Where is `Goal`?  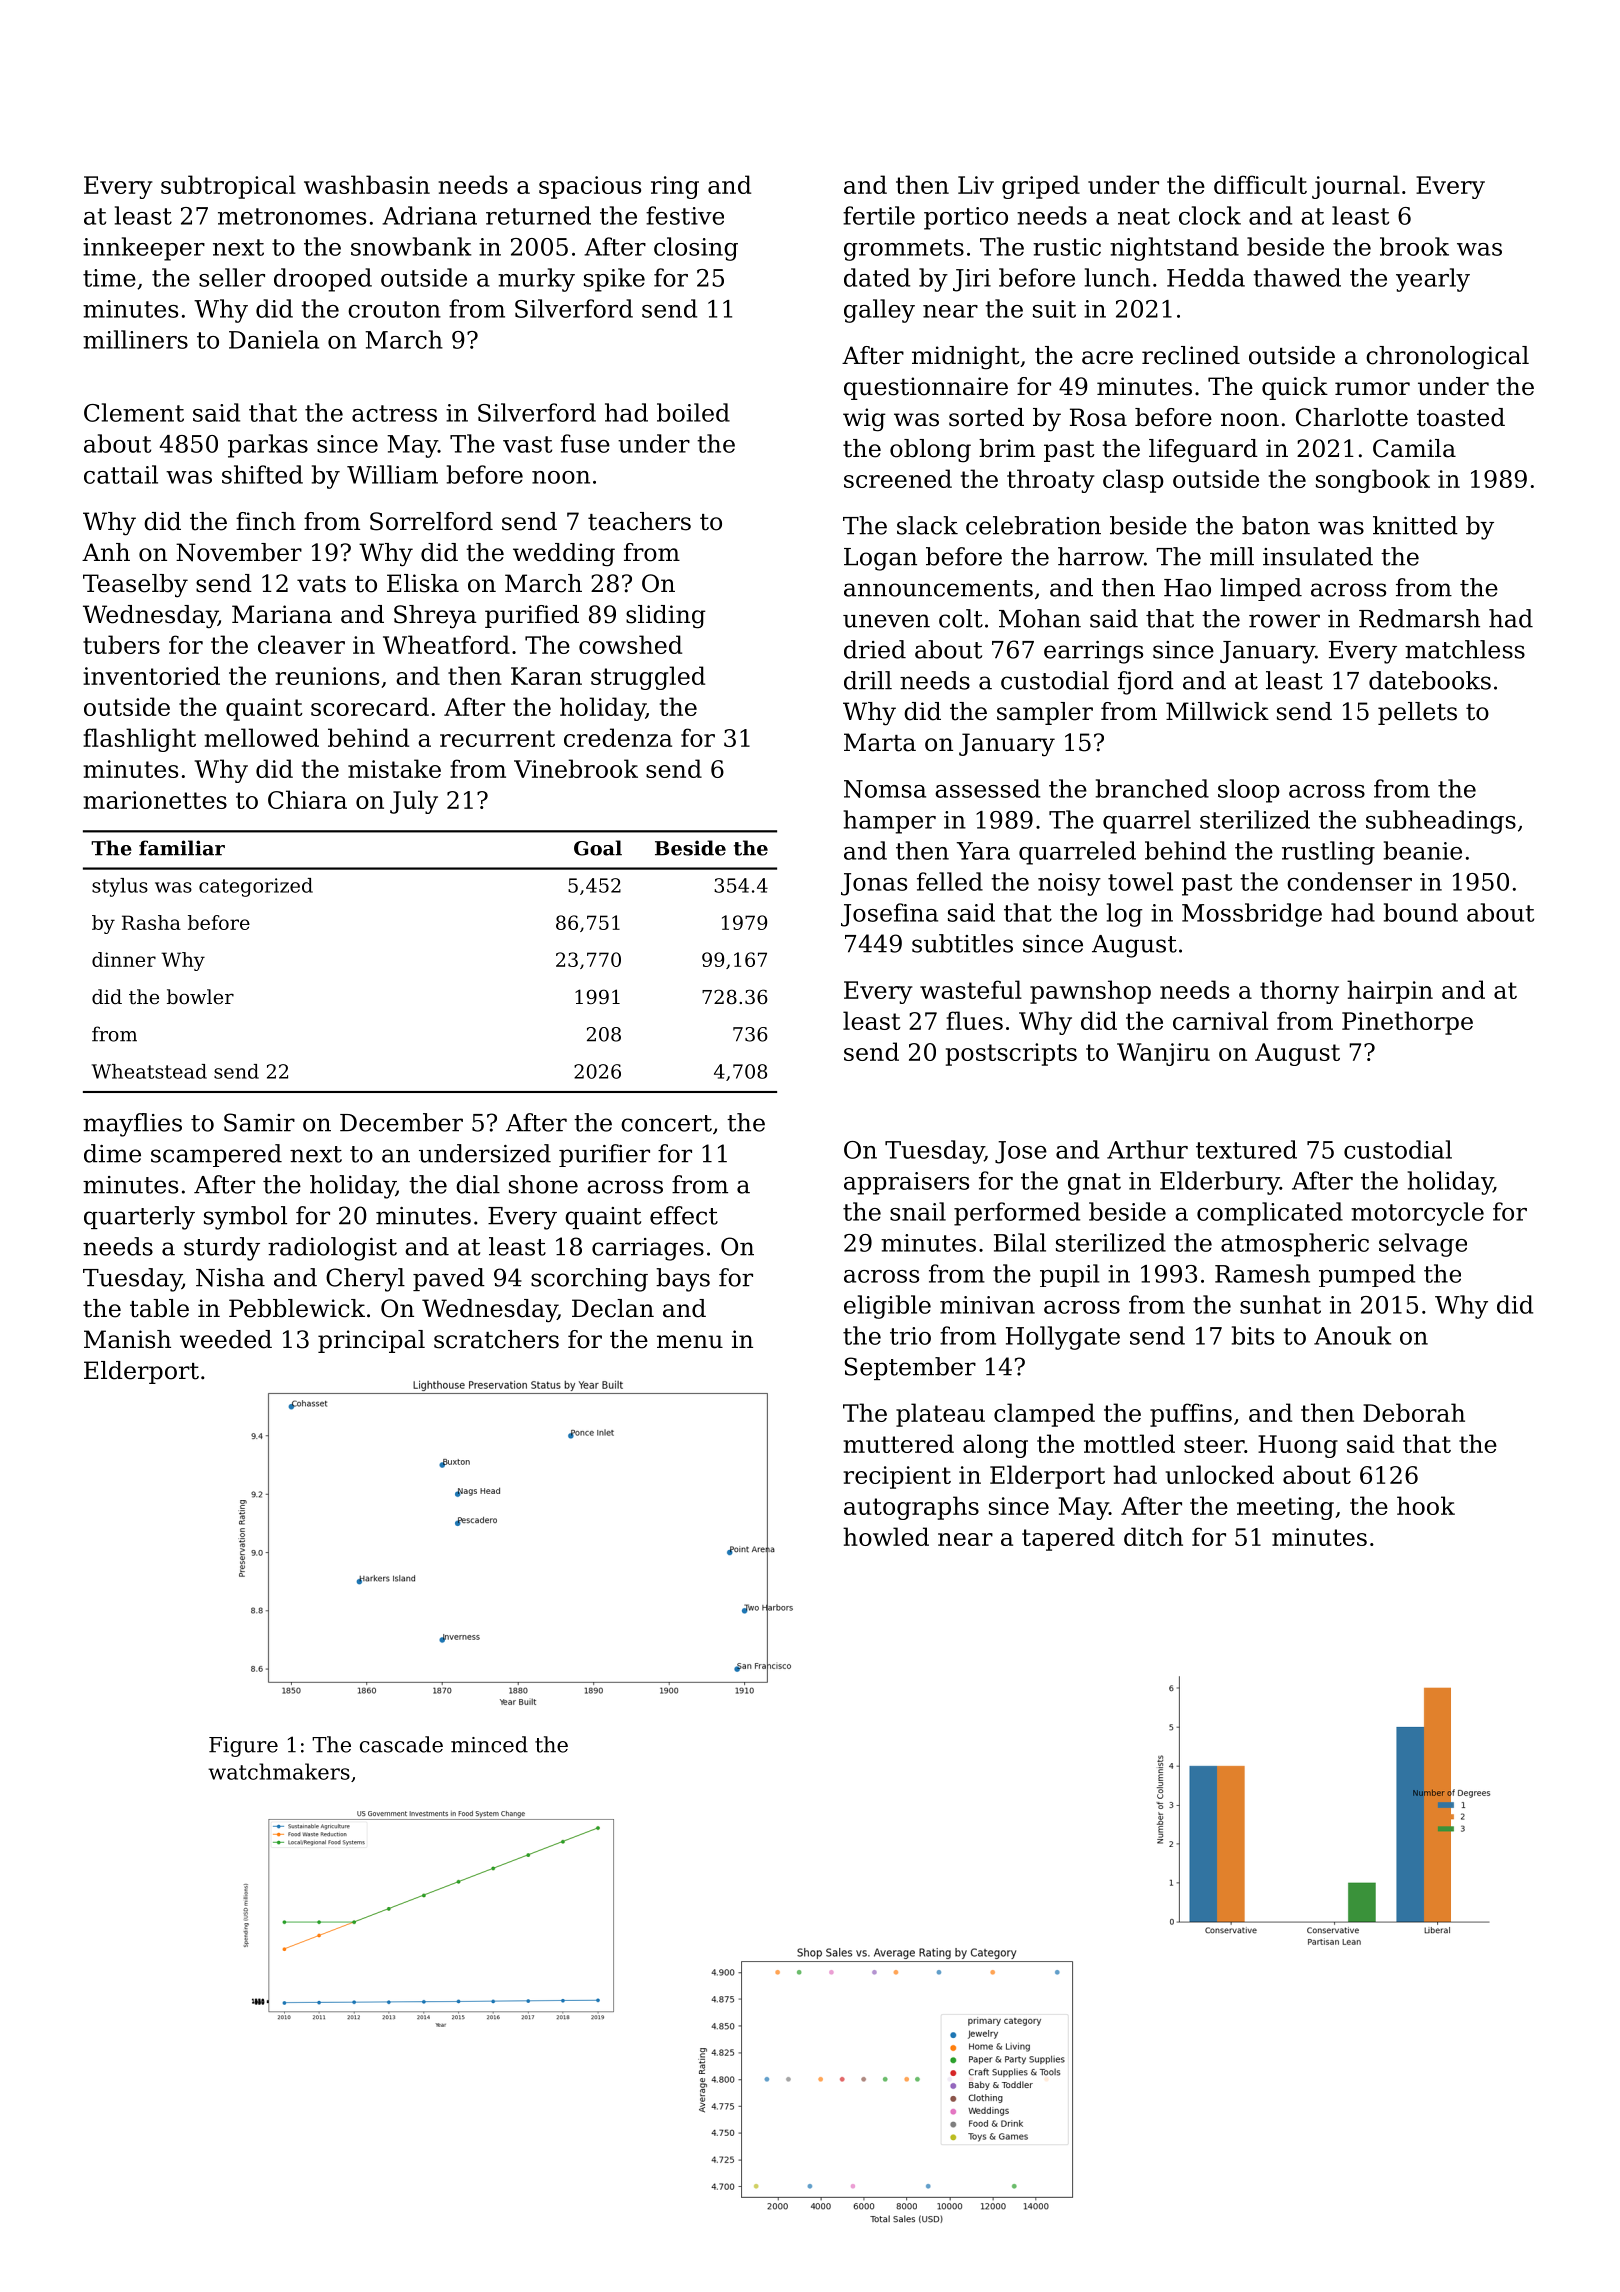
Goal is located at coordinates (598, 848).
